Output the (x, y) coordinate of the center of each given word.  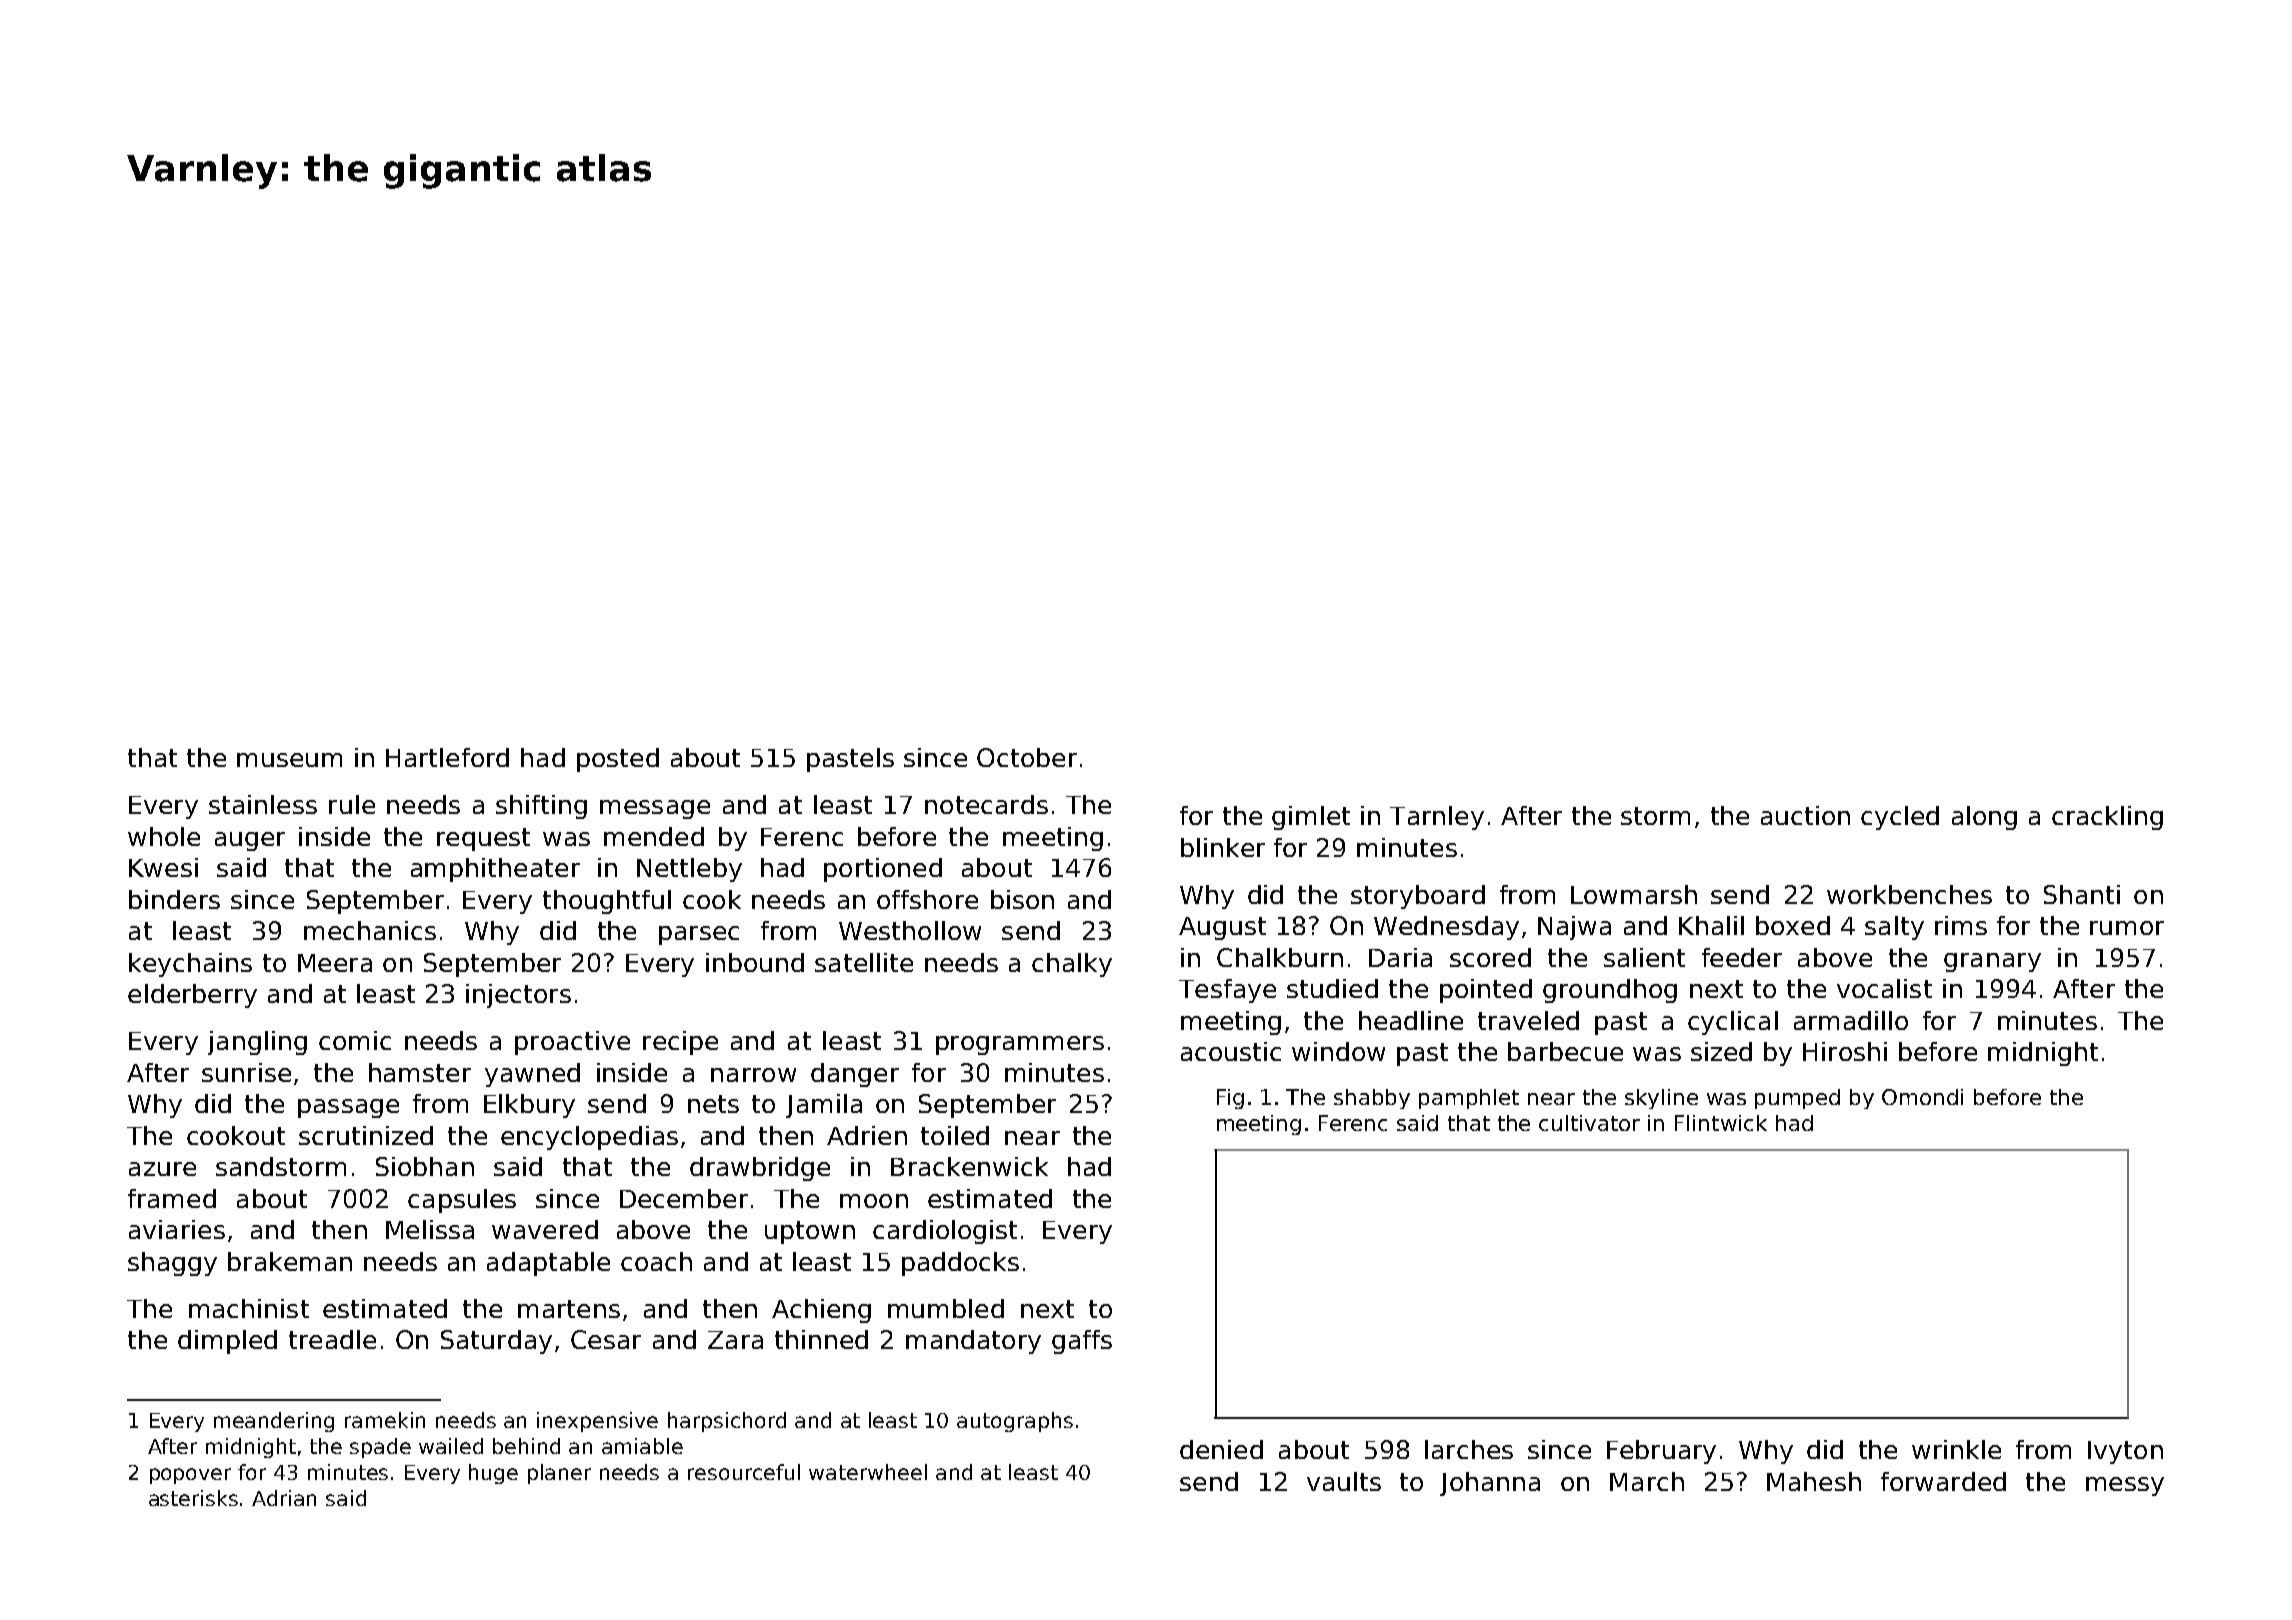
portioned (883, 870)
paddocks (960, 1264)
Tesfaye (1227, 991)
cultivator (1589, 1123)
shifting (541, 807)
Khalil (1711, 925)
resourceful (744, 1472)
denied (1221, 1449)
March (1647, 1481)
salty (1894, 928)
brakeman (290, 1261)
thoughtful (607, 902)
